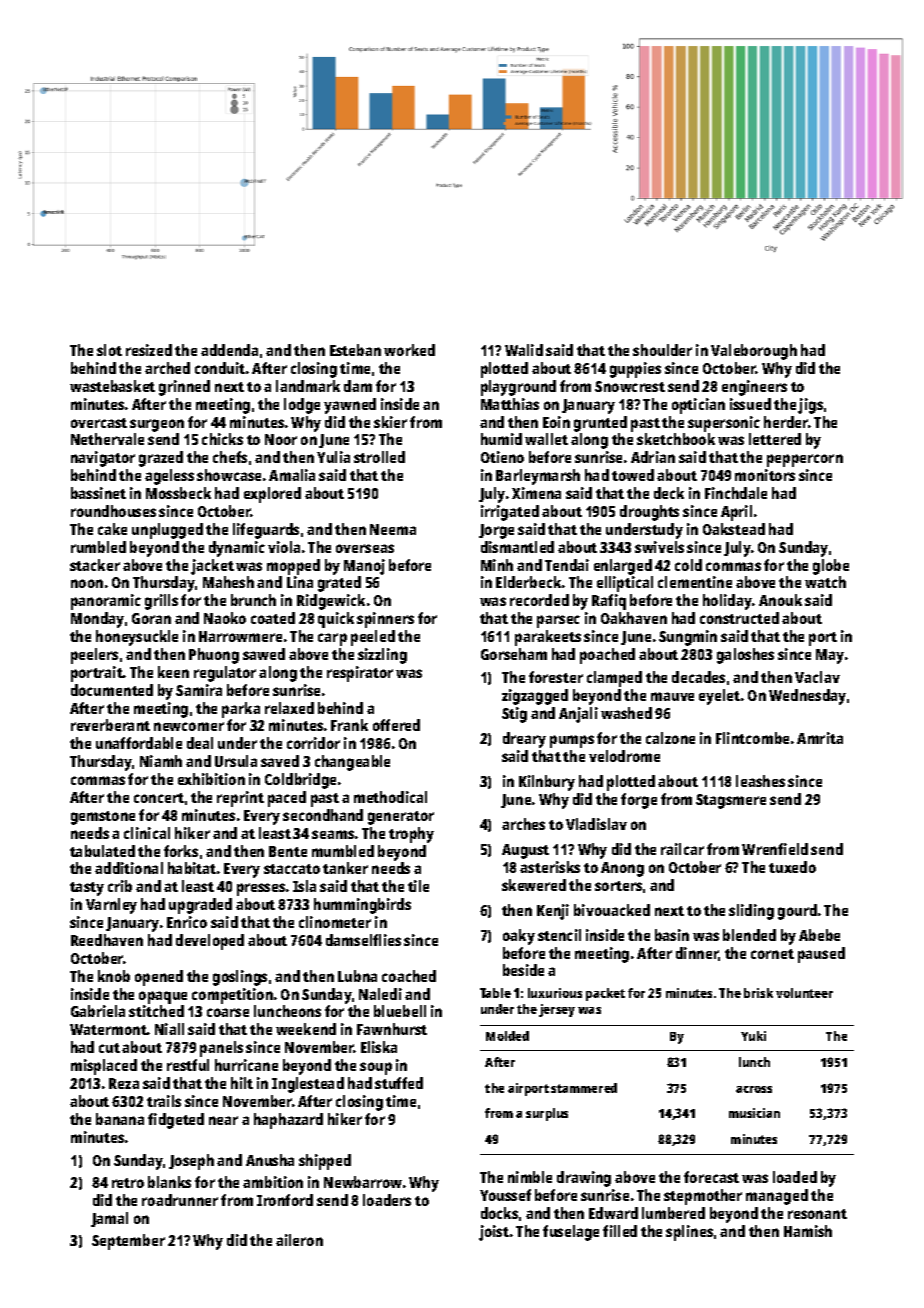 This screenshot has height=1308, width=924. I want to click on volunteer, so click(804, 993).
